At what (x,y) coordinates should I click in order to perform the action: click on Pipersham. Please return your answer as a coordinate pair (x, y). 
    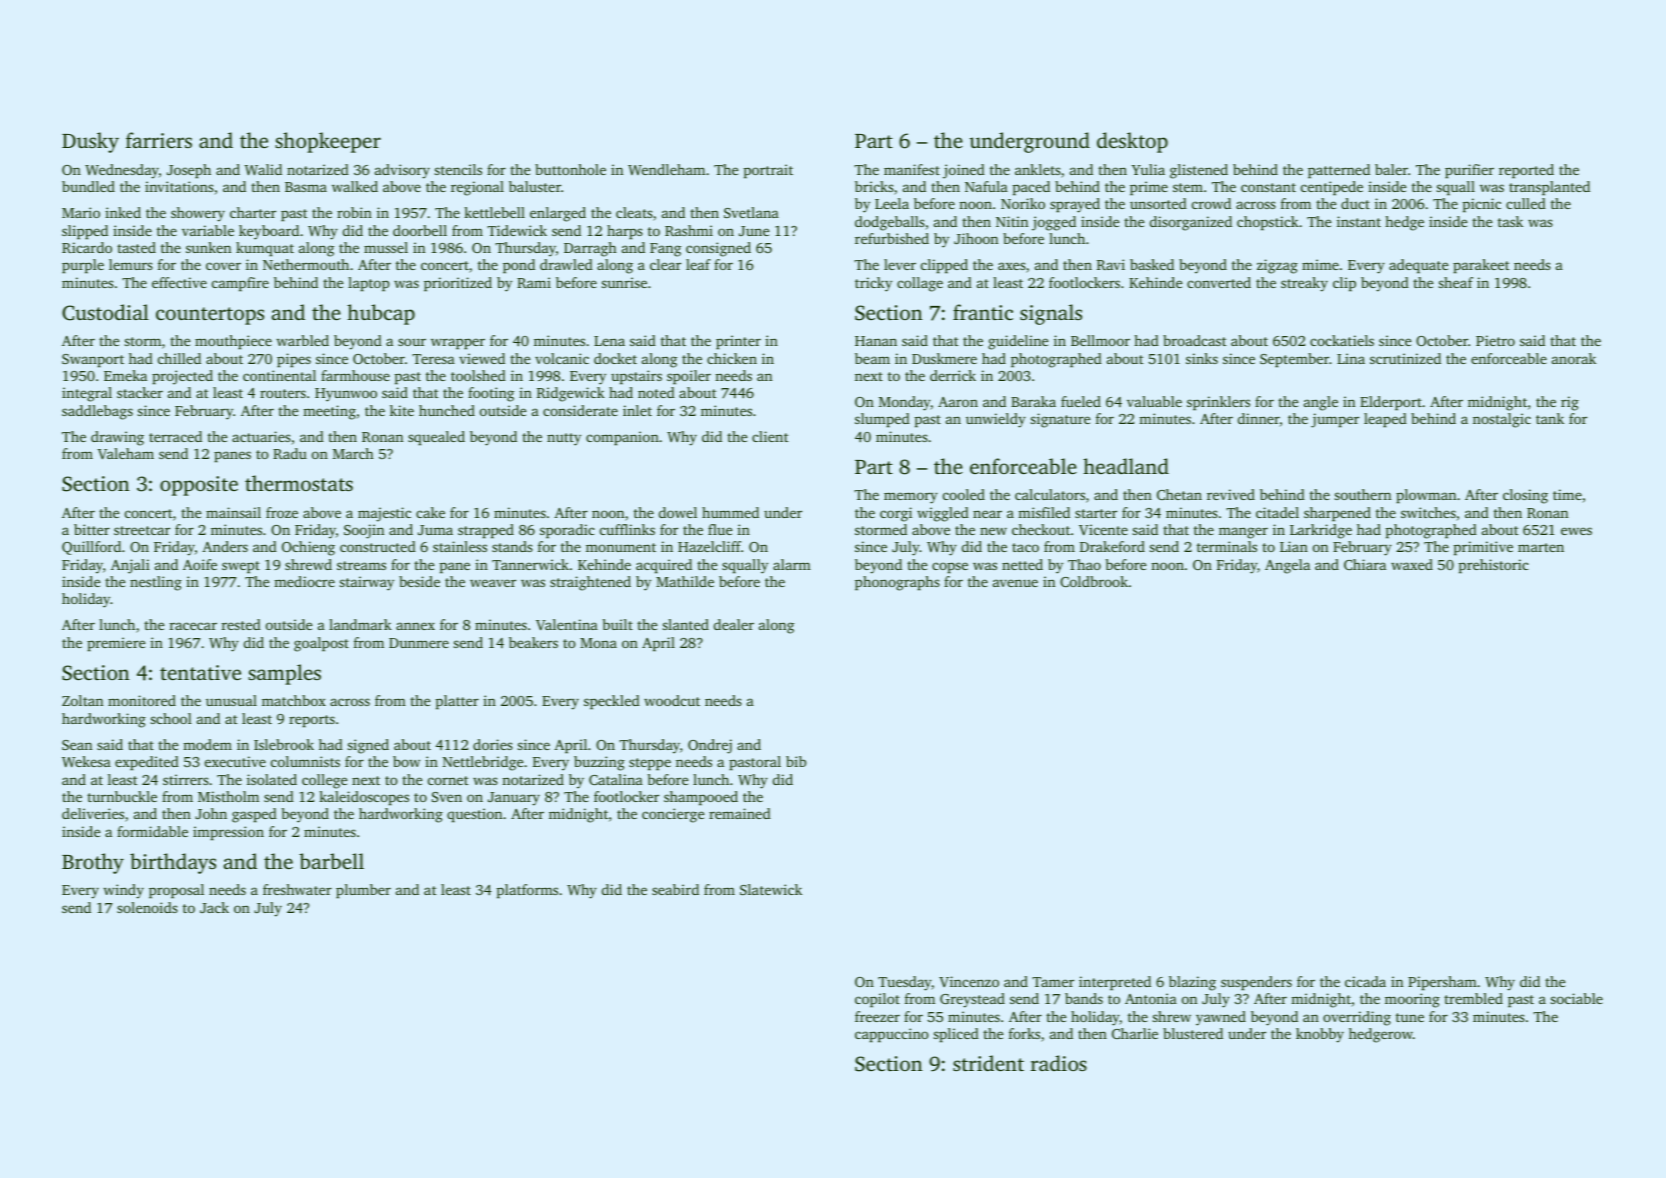
    Looking at the image, I should click on (1442, 983).
